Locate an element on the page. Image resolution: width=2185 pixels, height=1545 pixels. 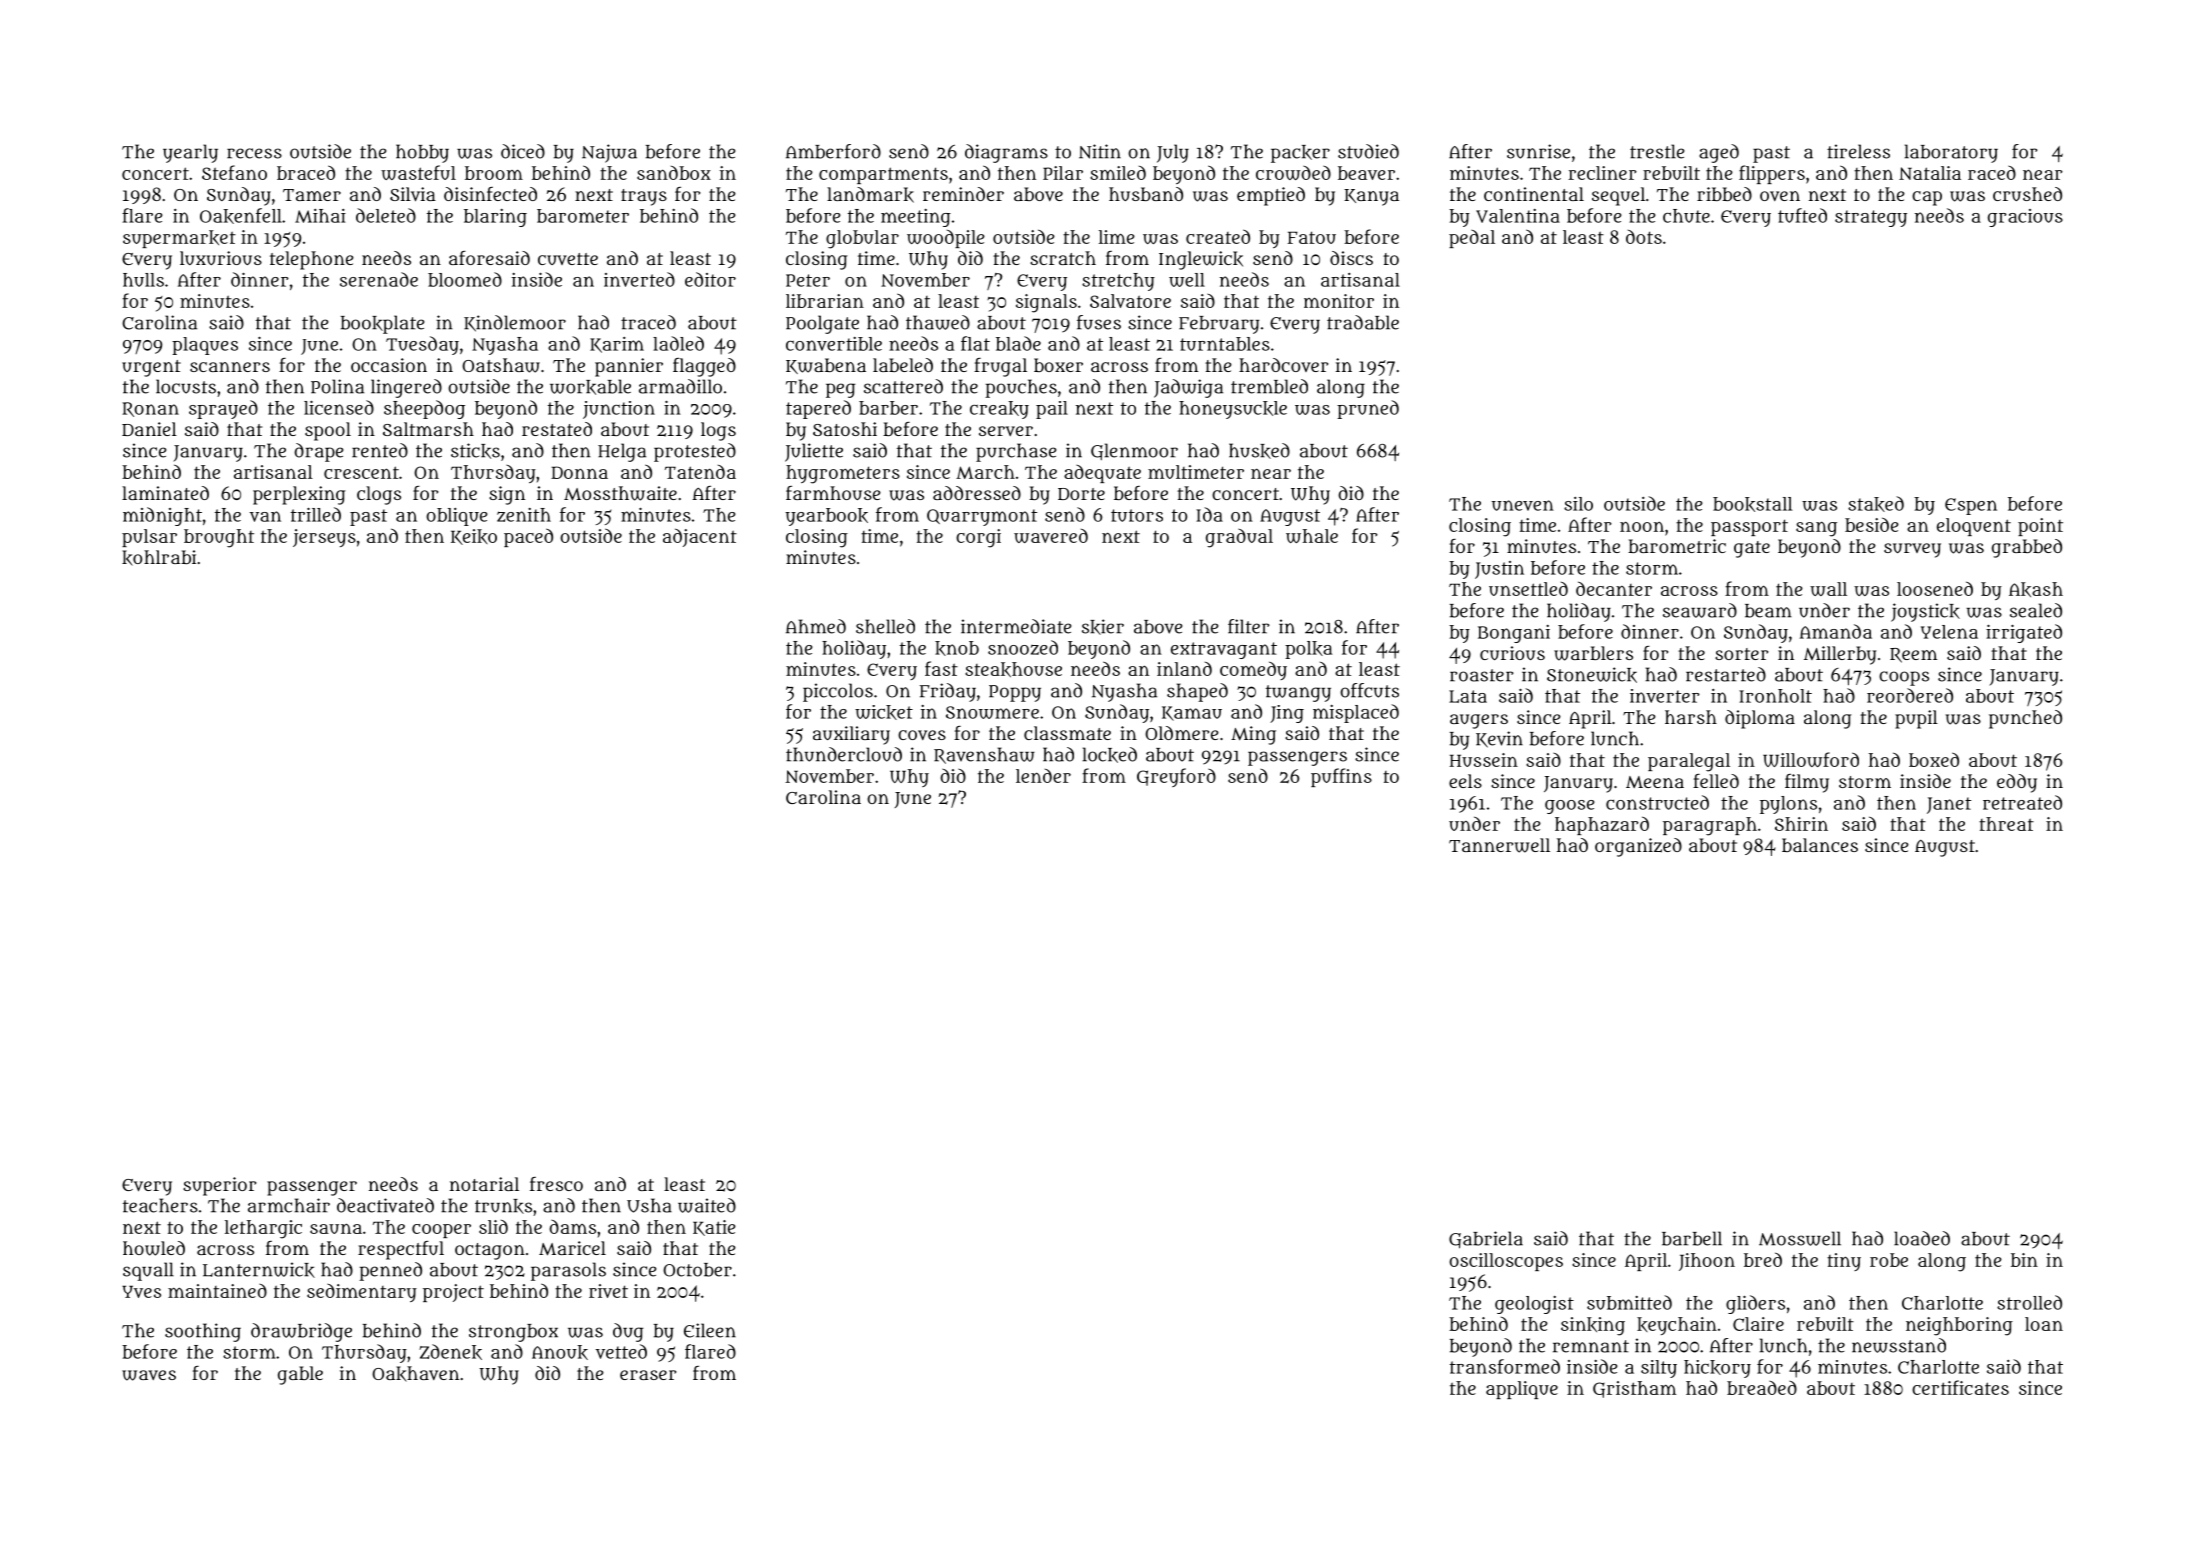
waited is located at coordinates (707, 1205).
